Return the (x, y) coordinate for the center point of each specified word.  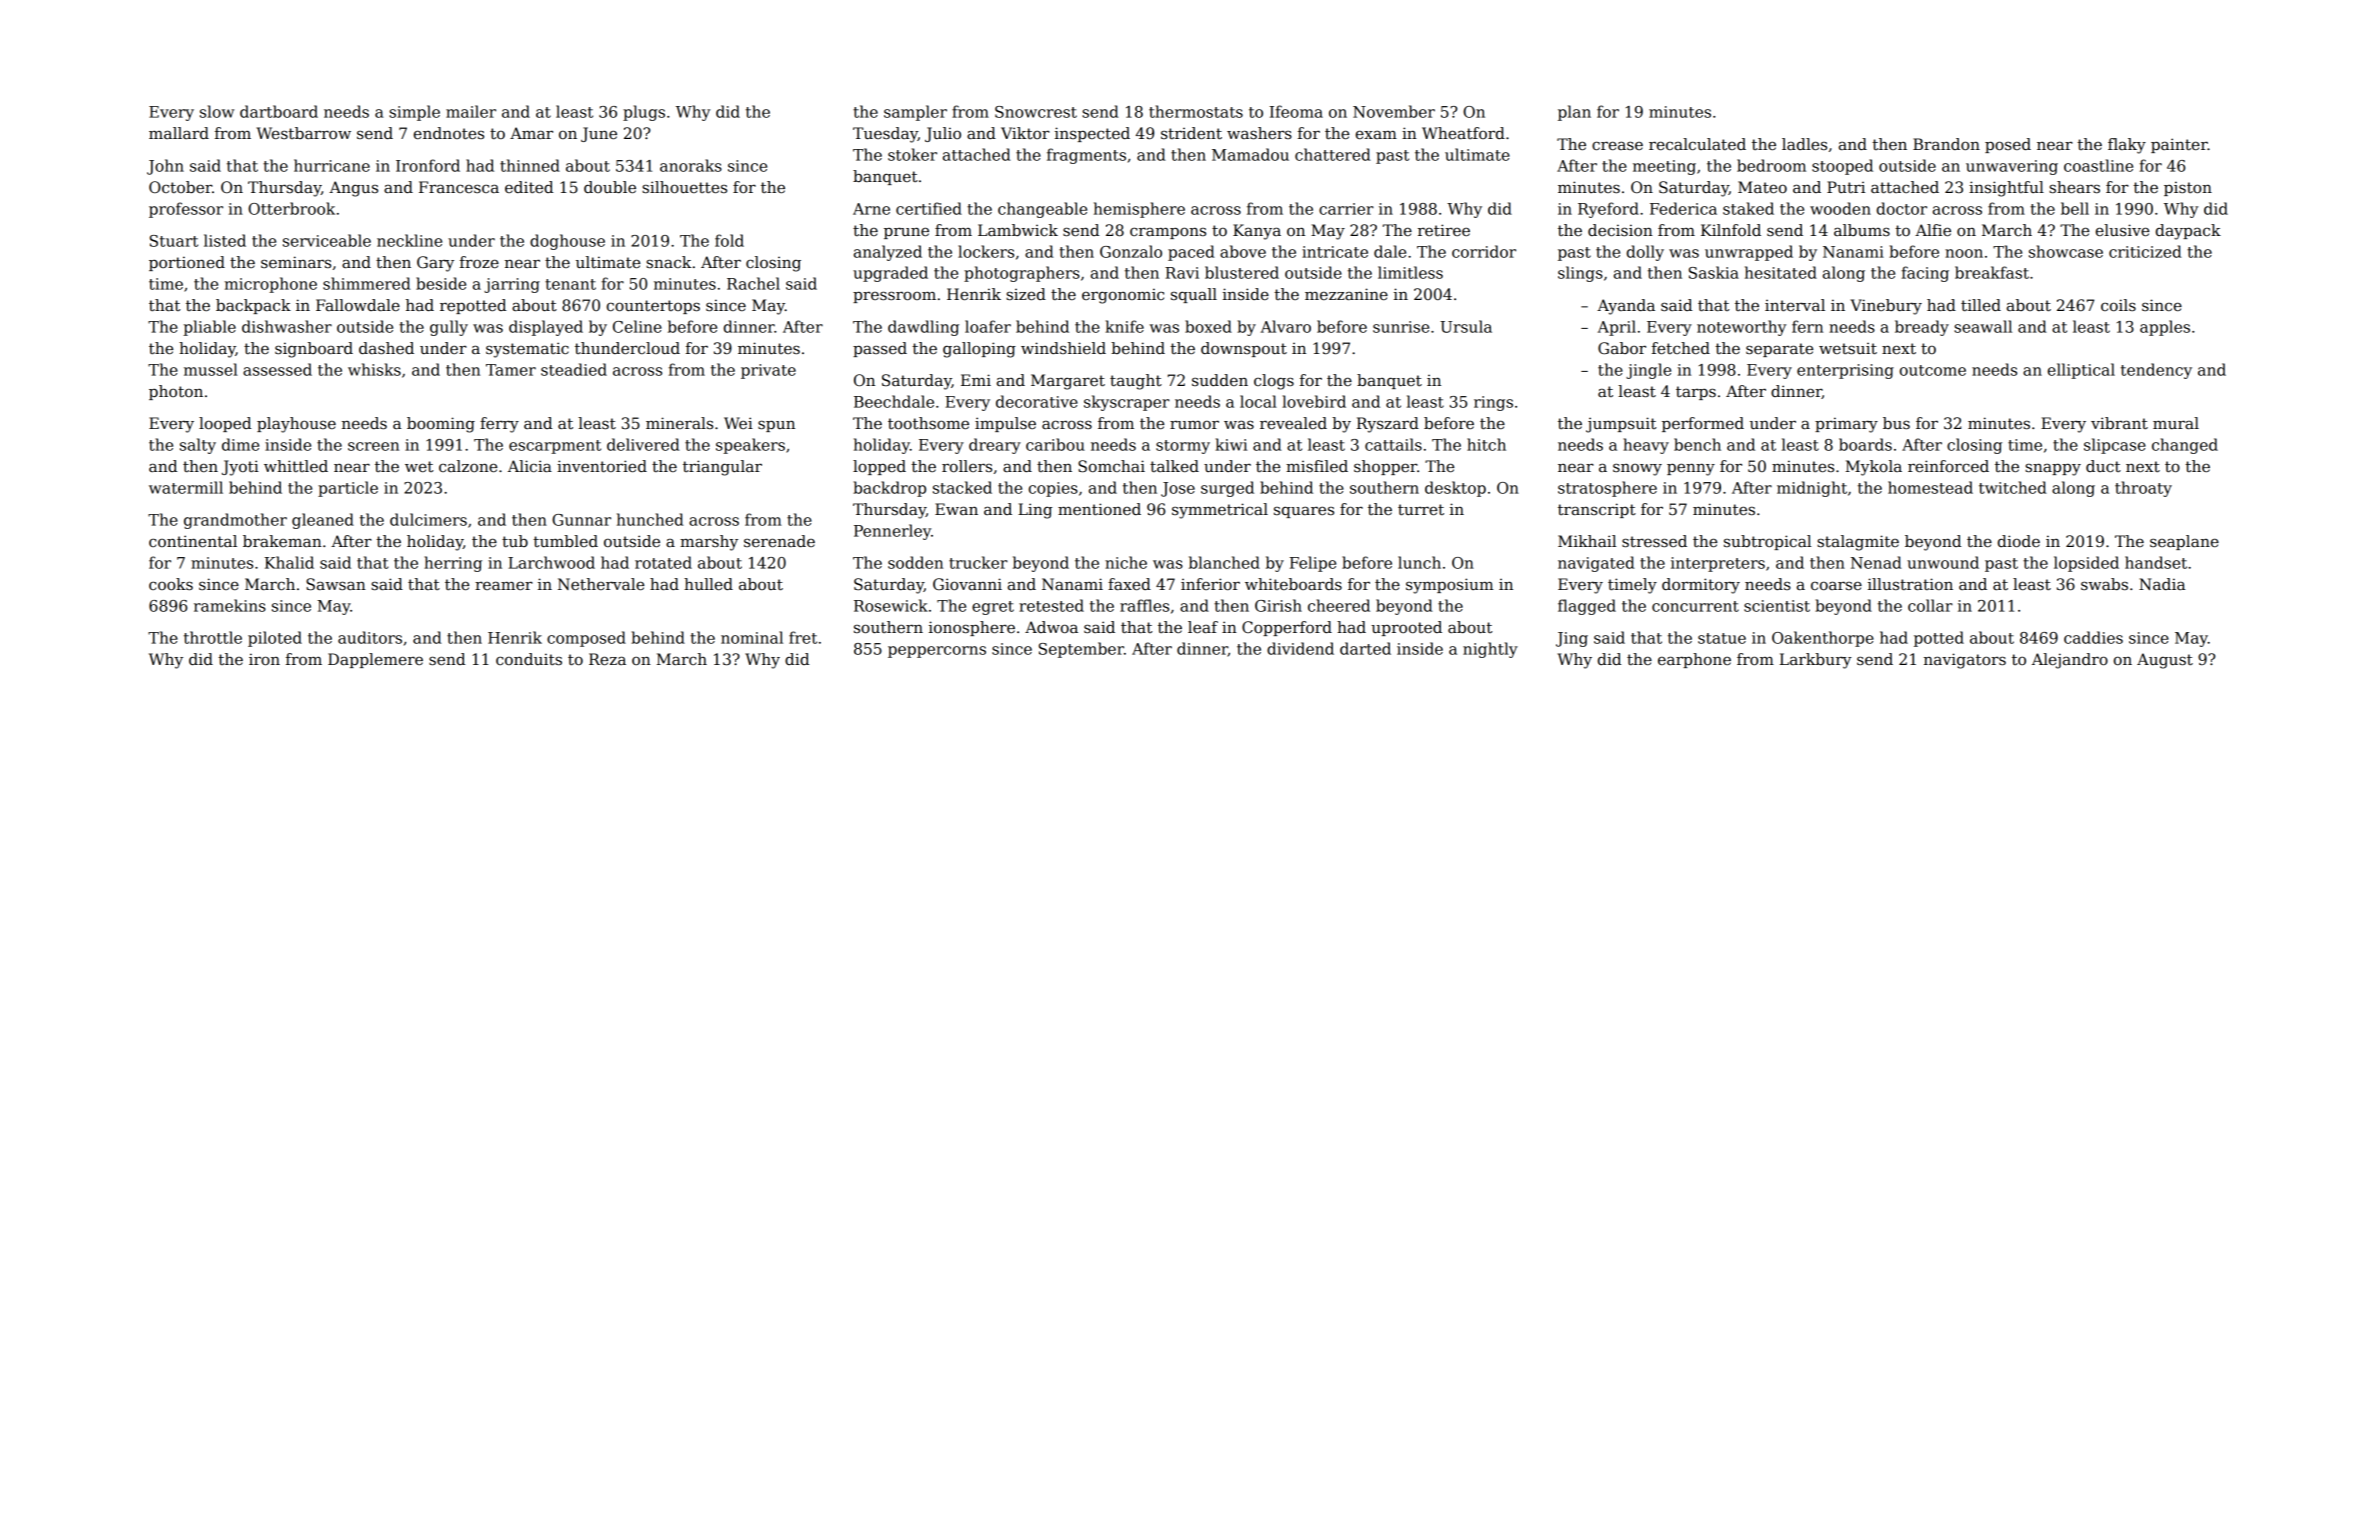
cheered (1339, 605)
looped (225, 424)
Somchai (1111, 466)
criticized (2145, 251)
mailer (471, 111)
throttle (213, 637)
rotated (663, 562)
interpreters (1718, 564)
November (1394, 111)
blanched (1224, 562)
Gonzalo (1131, 251)
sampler (915, 113)
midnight (1812, 489)
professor (186, 210)
